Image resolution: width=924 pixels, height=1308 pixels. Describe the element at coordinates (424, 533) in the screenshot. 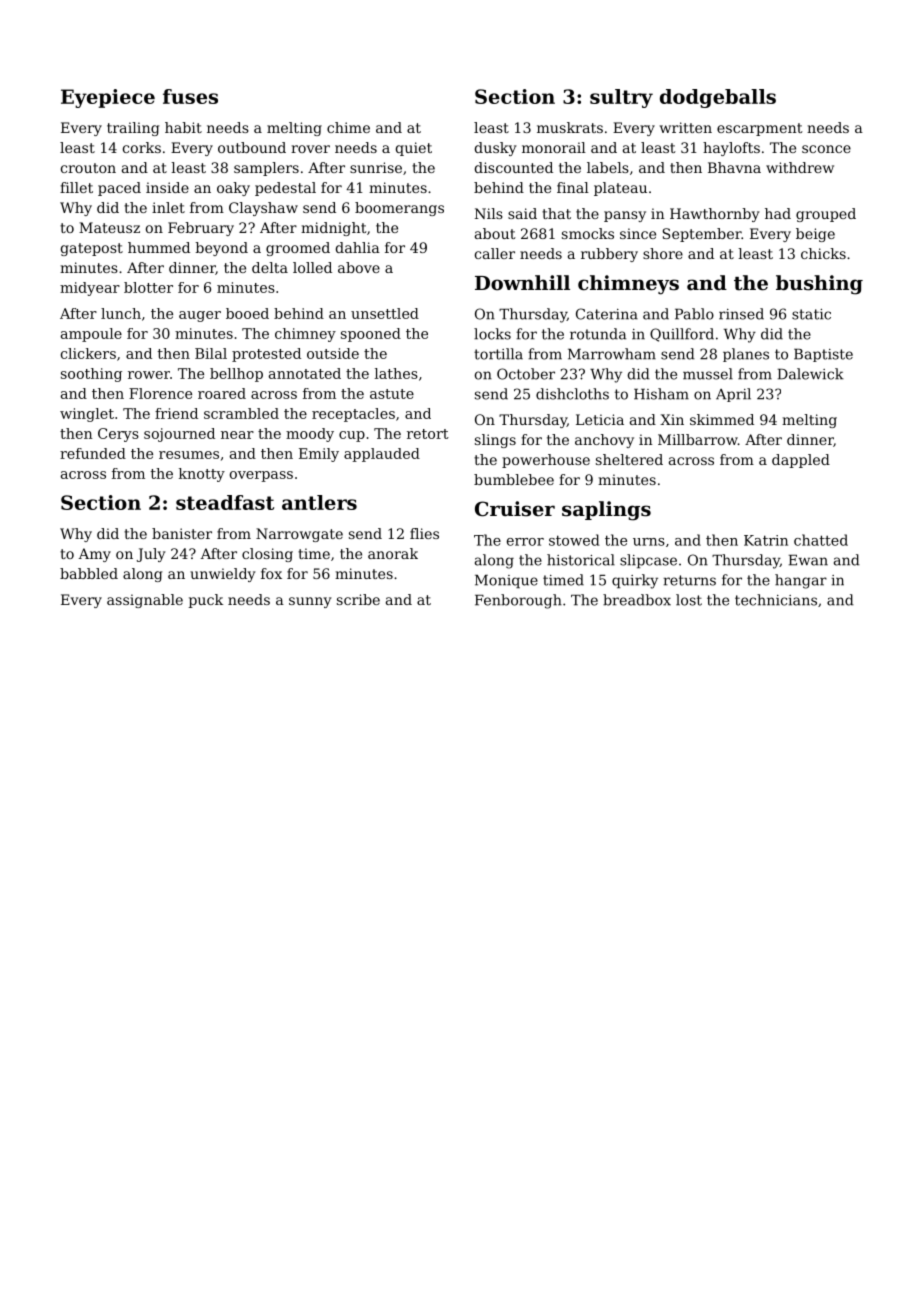

I see `flies` at that location.
